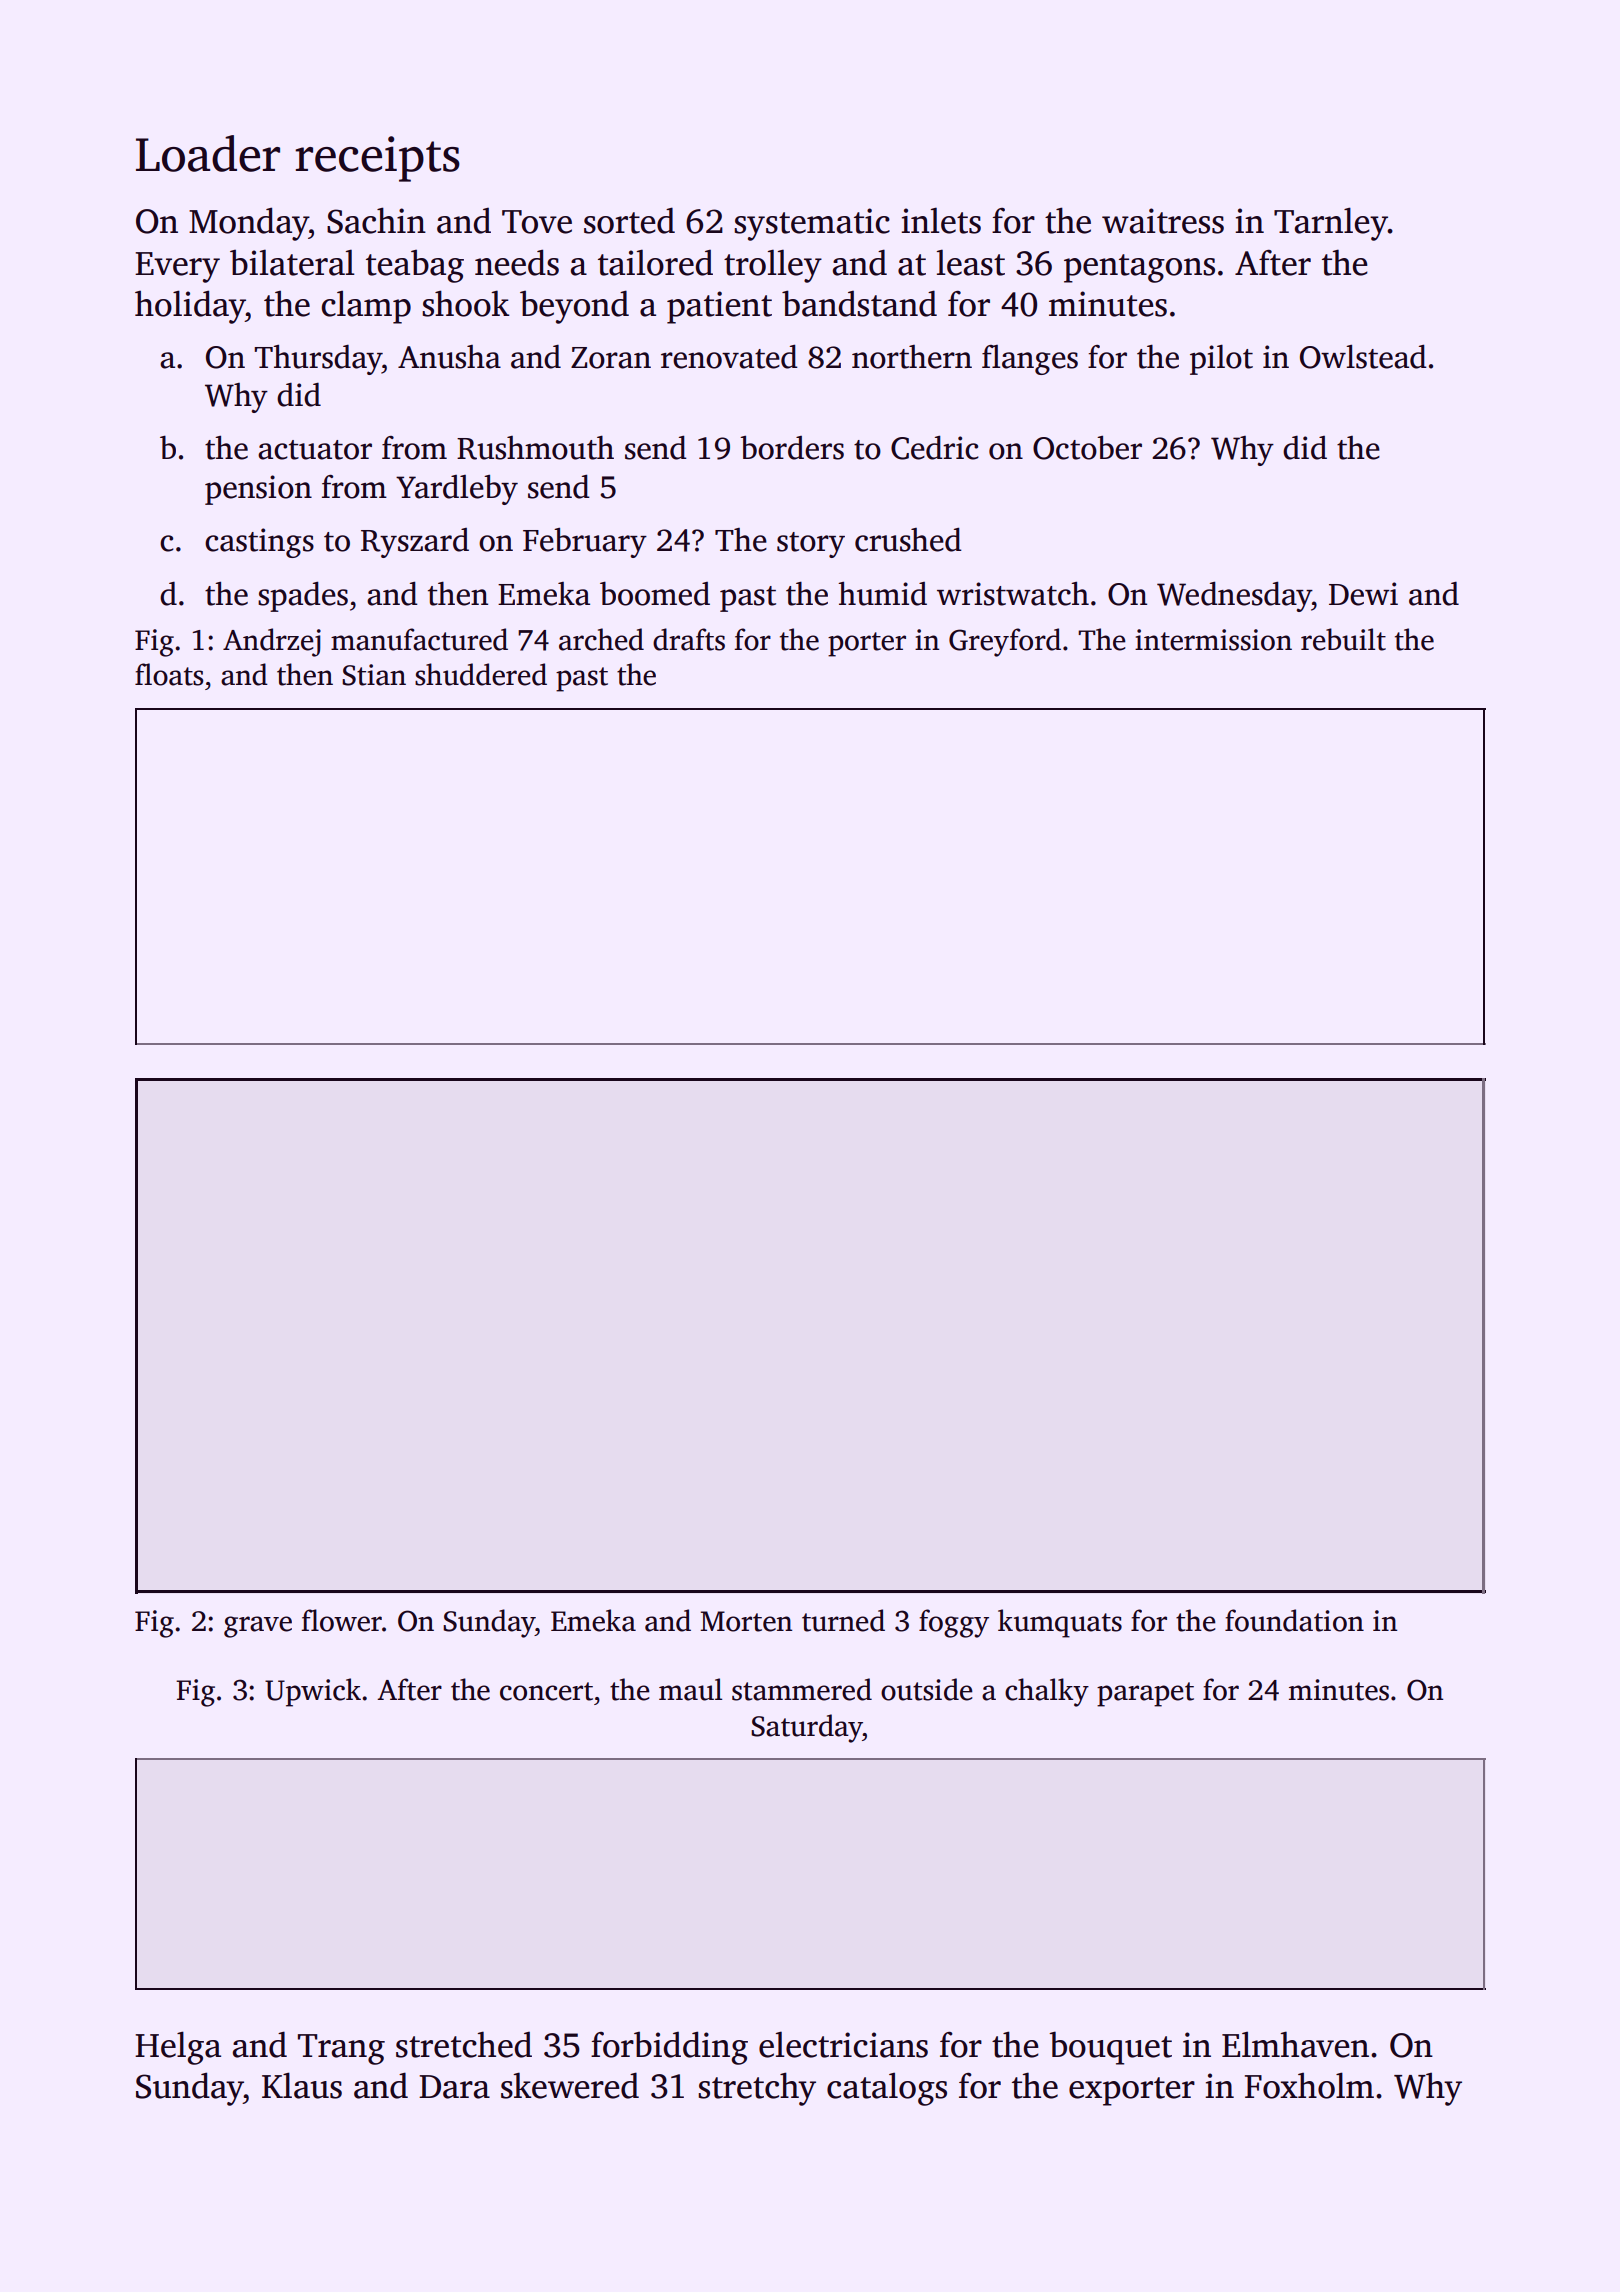 The image size is (1620, 2292). I want to click on October, so click(1087, 448).
